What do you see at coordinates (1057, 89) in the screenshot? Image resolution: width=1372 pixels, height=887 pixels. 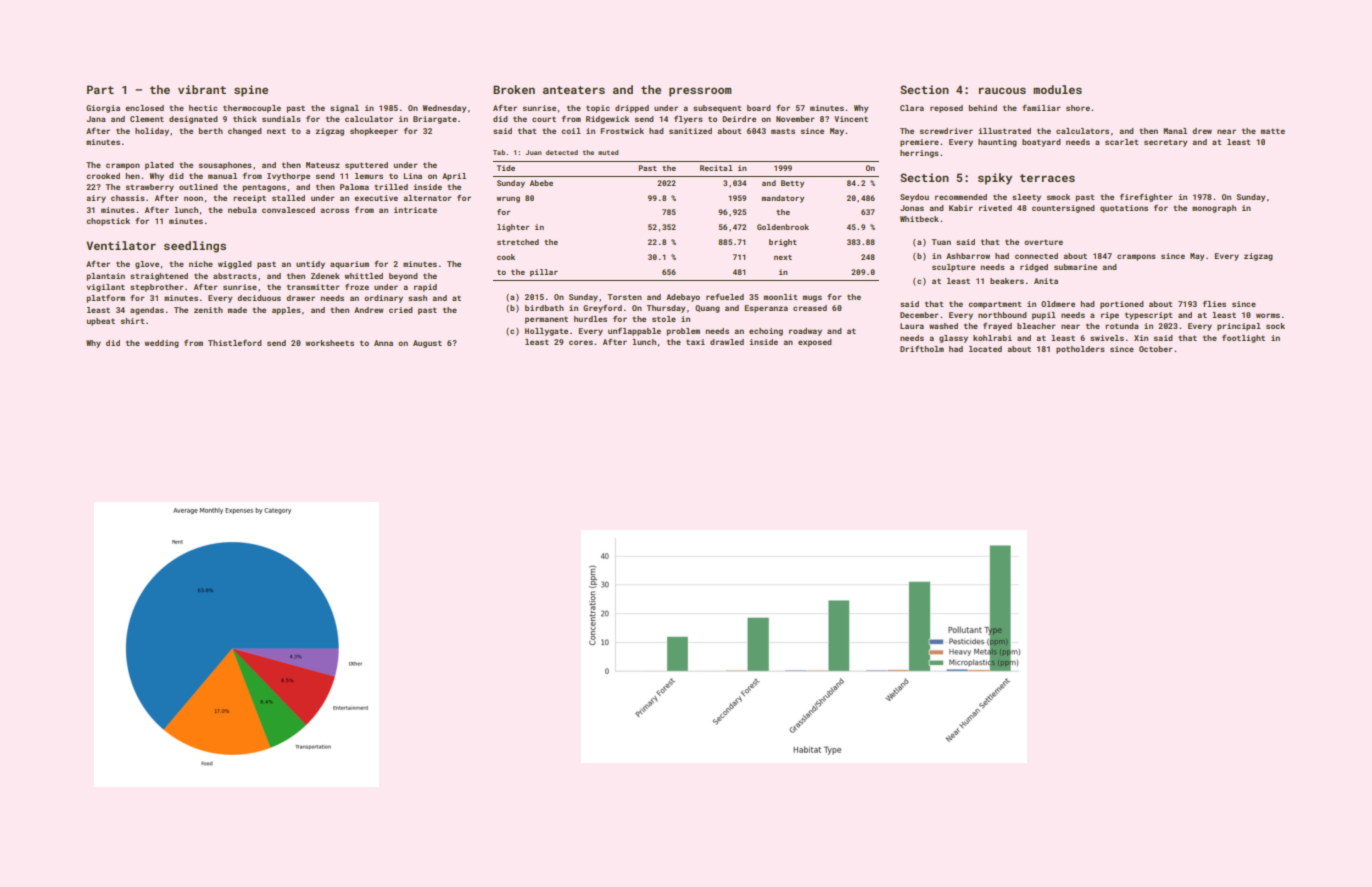 I see `modules` at bounding box center [1057, 89].
